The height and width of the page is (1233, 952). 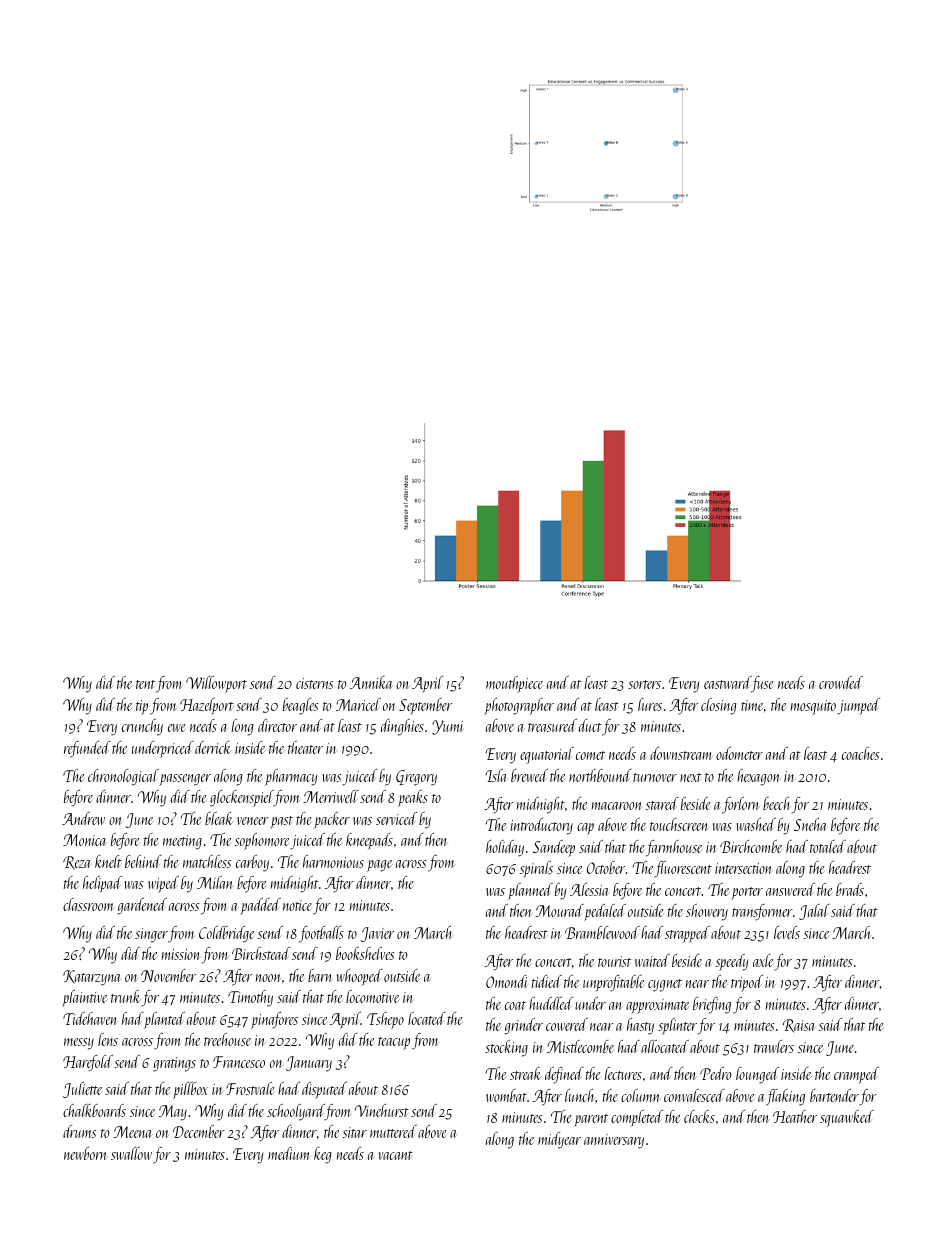 I want to click on singer, so click(x=151, y=935).
